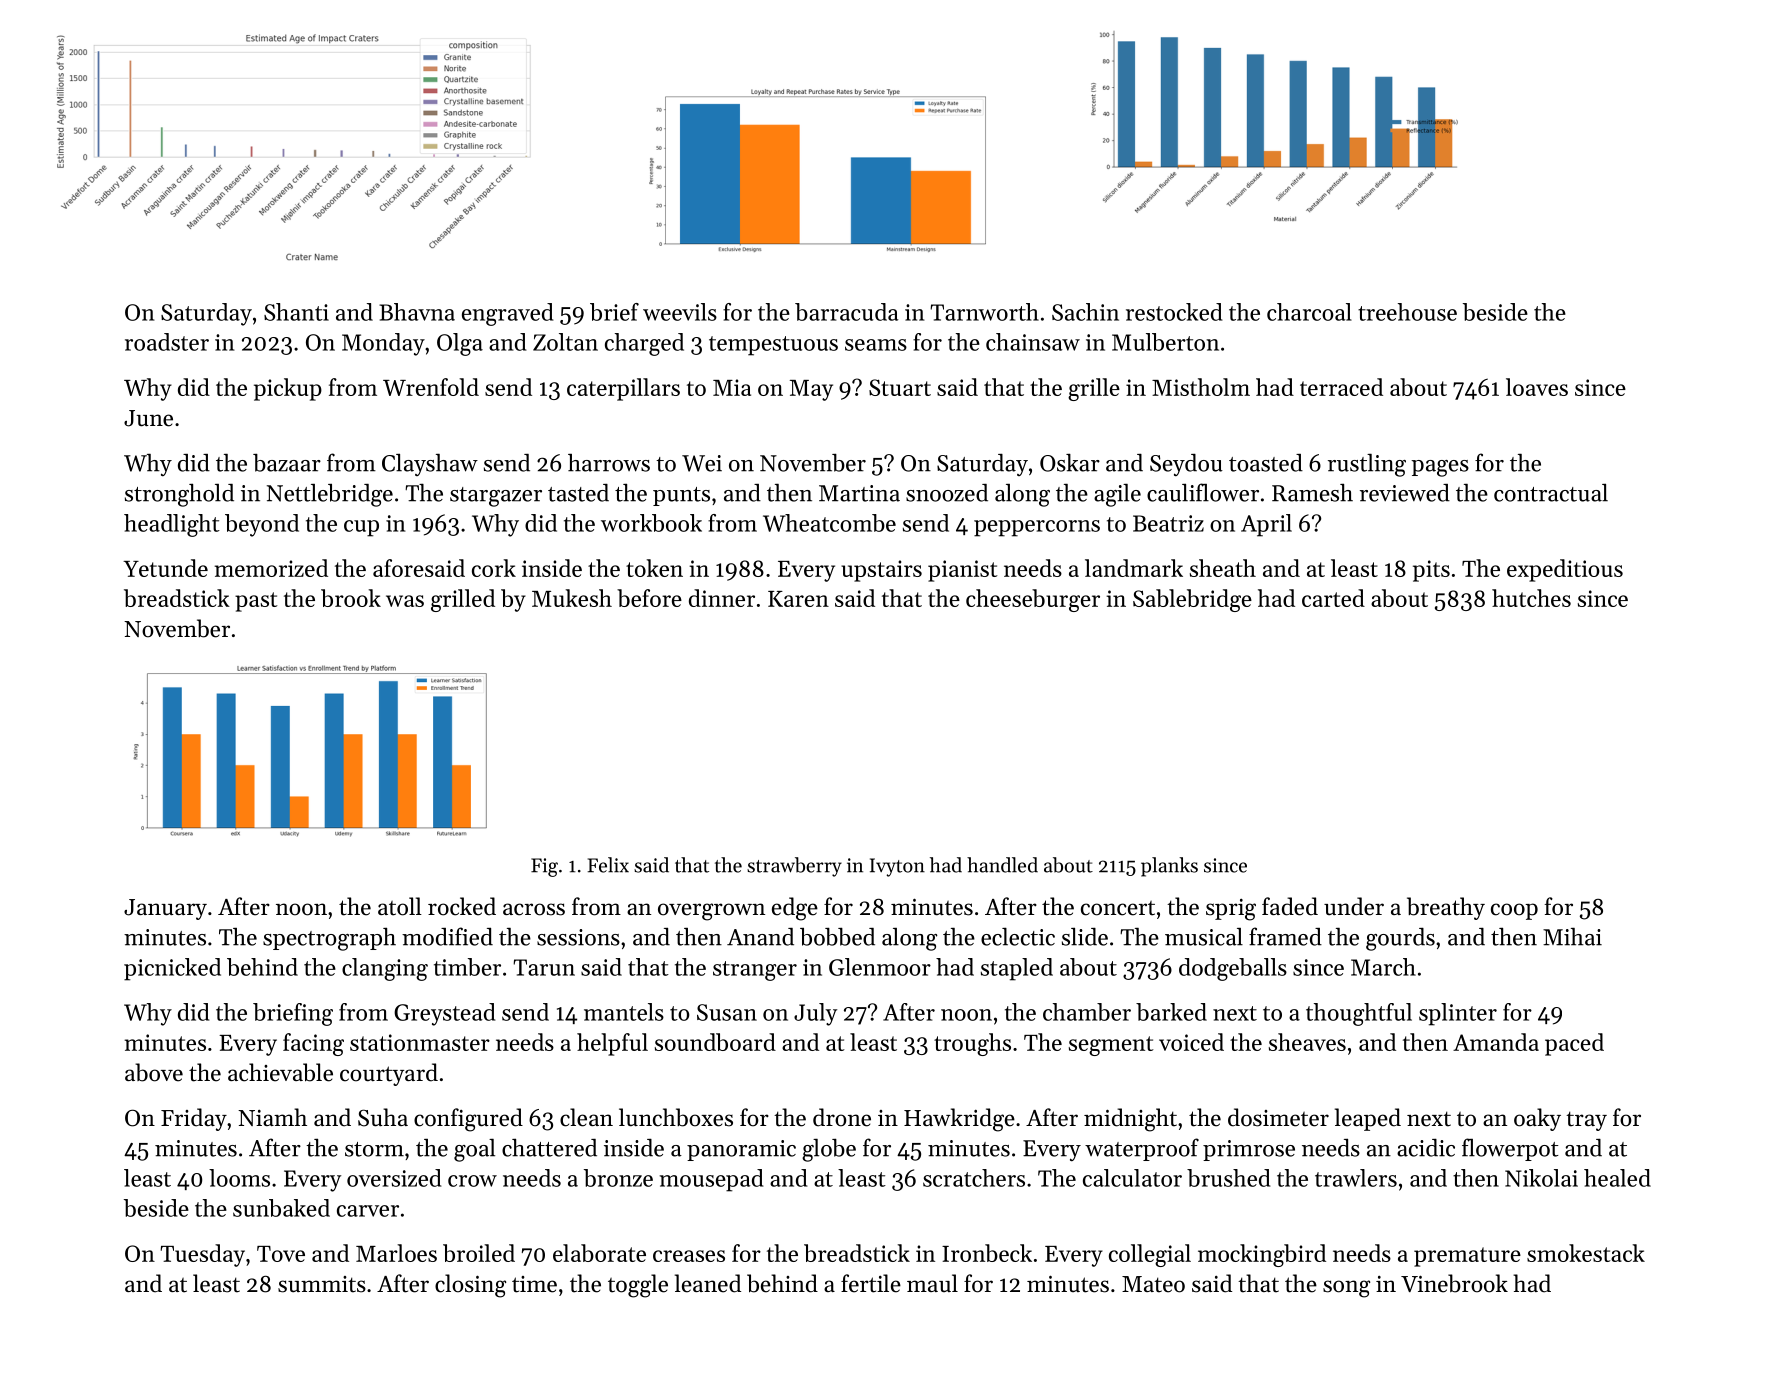 This screenshot has height=1374, width=1778. What do you see at coordinates (794, 867) in the screenshot?
I see `strawberry` at bounding box center [794, 867].
